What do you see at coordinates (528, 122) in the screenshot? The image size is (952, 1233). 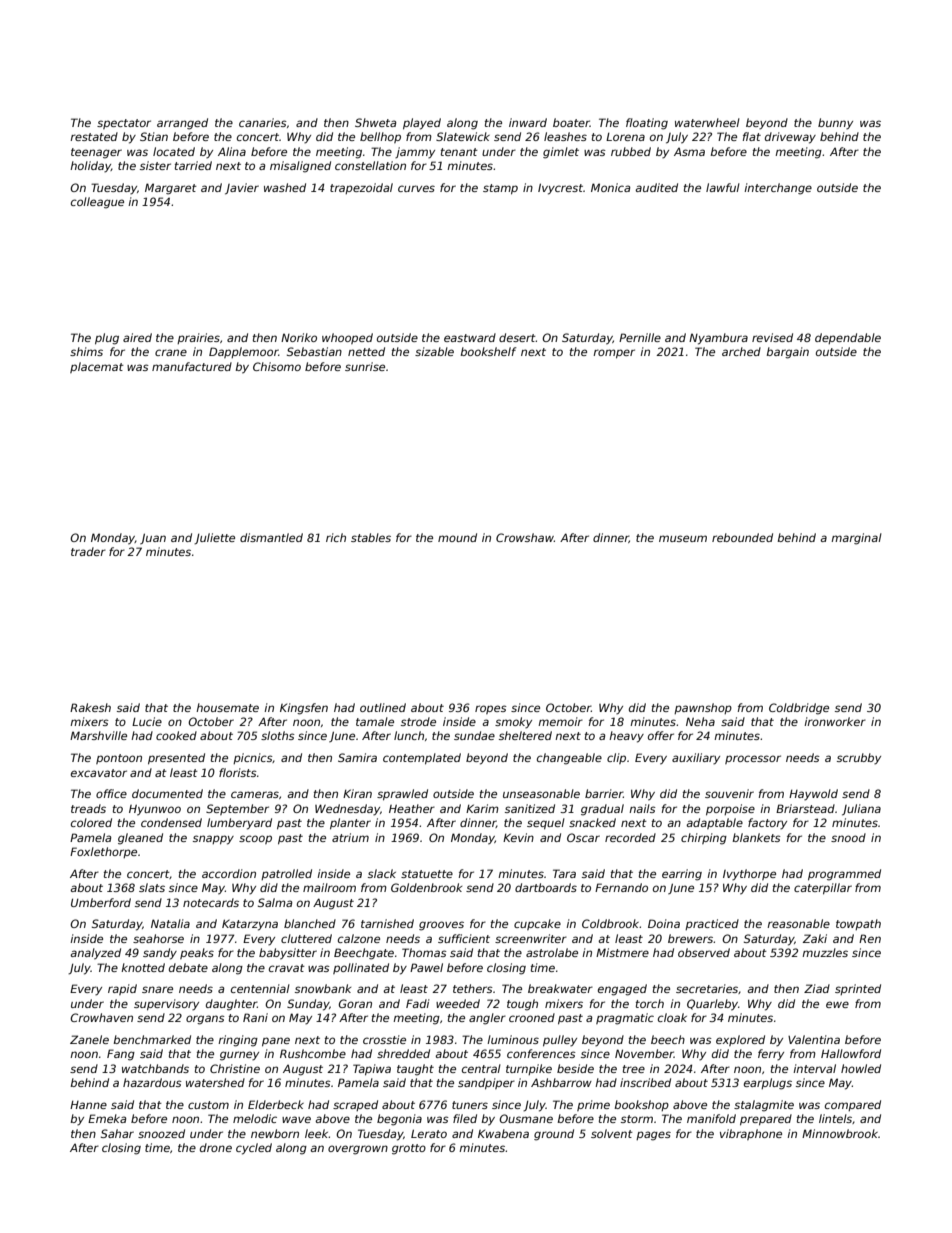 I see `inward` at bounding box center [528, 122].
